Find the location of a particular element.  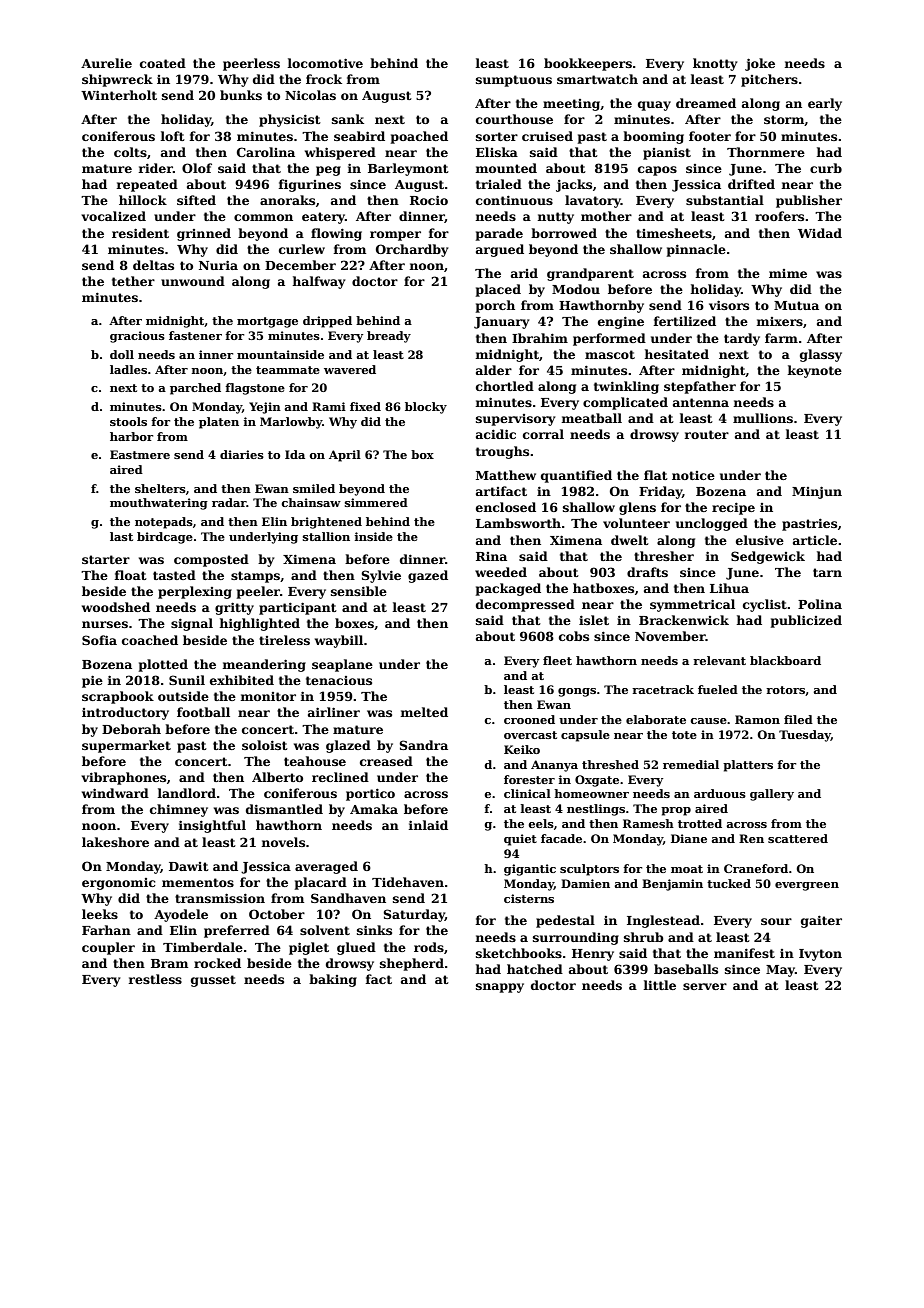

ergonomic is located at coordinates (118, 884).
